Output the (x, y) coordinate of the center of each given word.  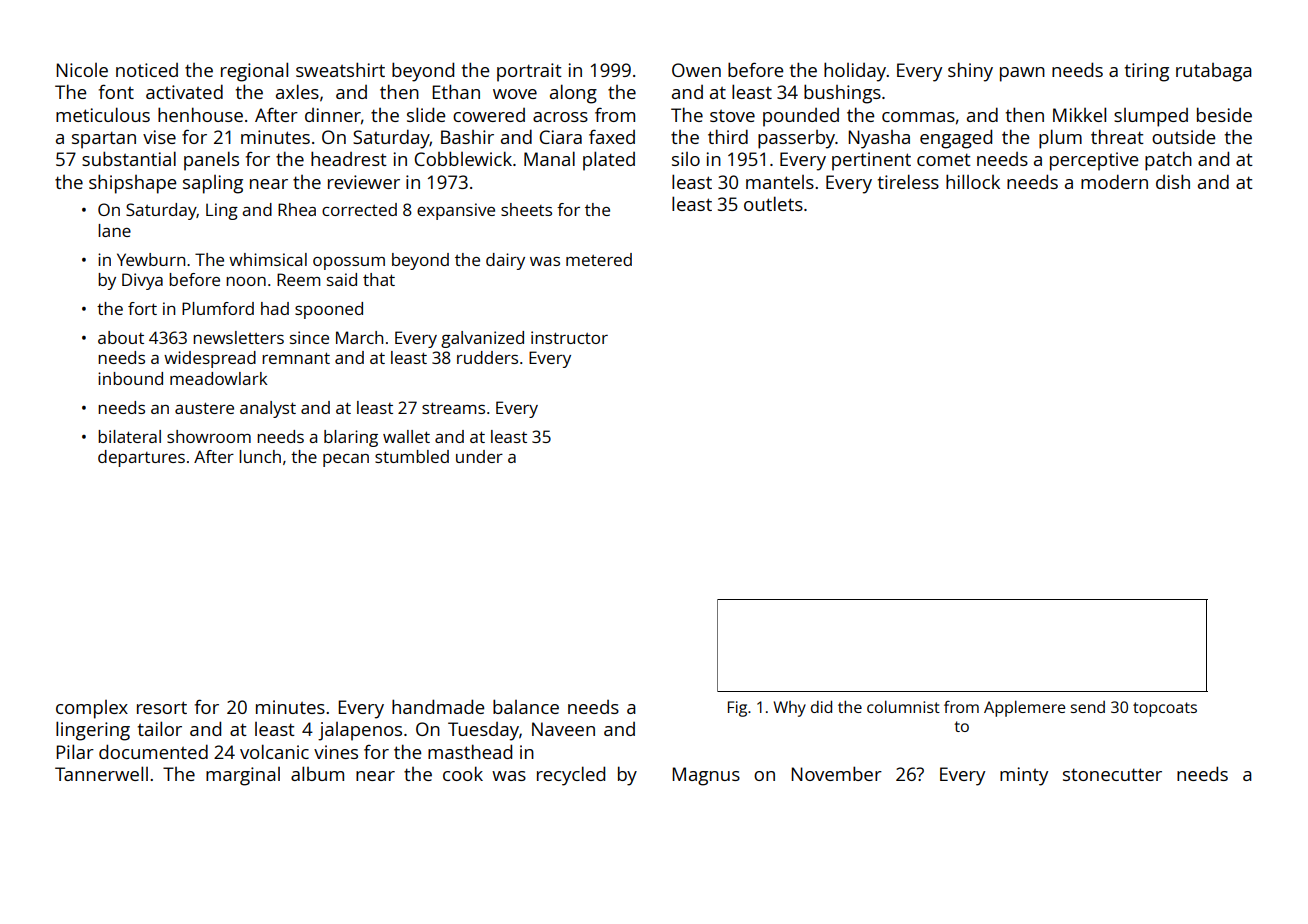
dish (1173, 181)
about (121, 337)
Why (789, 709)
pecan (346, 460)
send (1088, 707)
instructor (569, 337)
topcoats (1165, 709)
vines (336, 752)
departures (141, 458)
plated (609, 161)
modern (1114, 181)
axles (297, 91)
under (479, 456)
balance (526, 706)
